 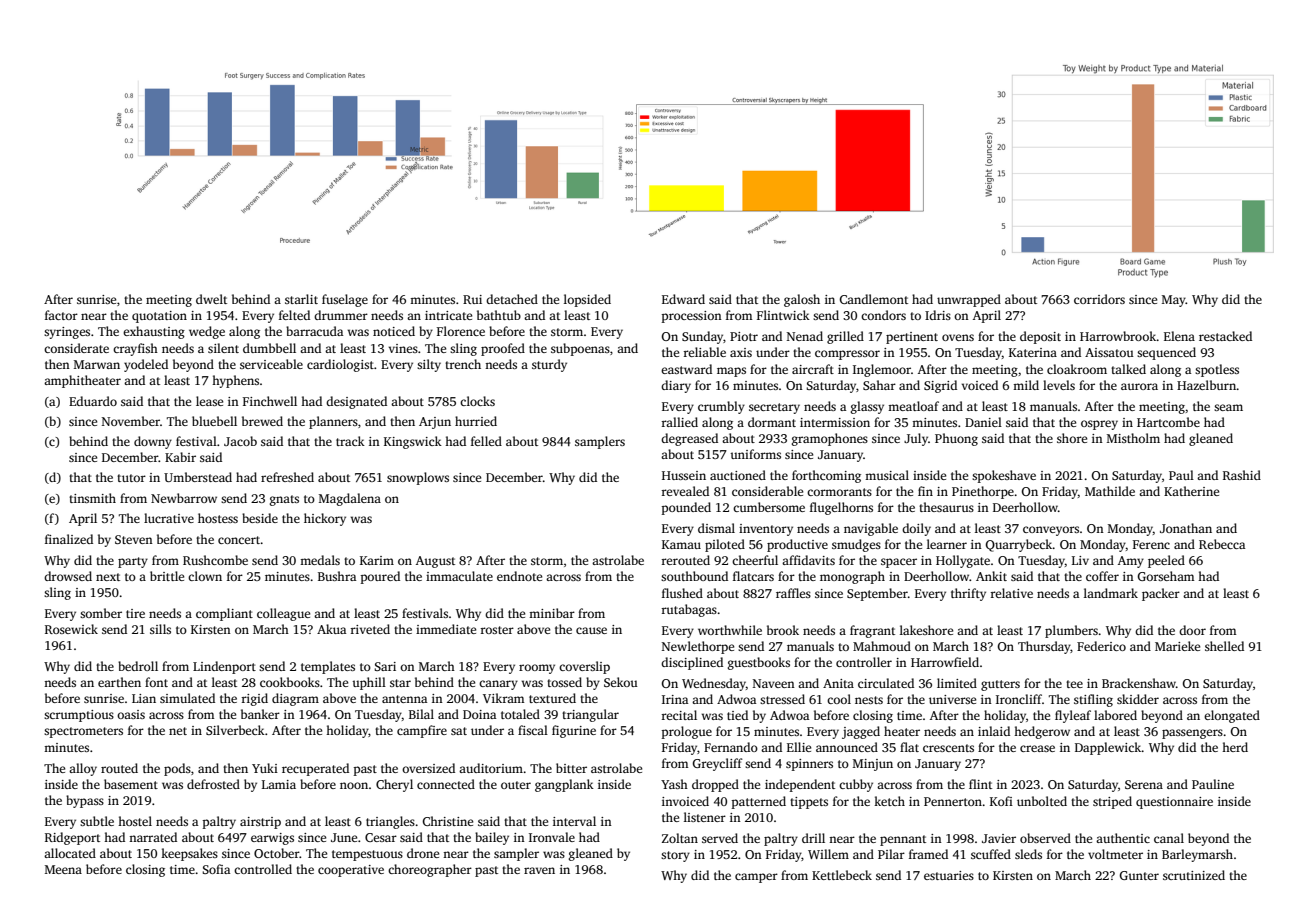 I want to click on Greycliff, so click(x=717, y=764).
